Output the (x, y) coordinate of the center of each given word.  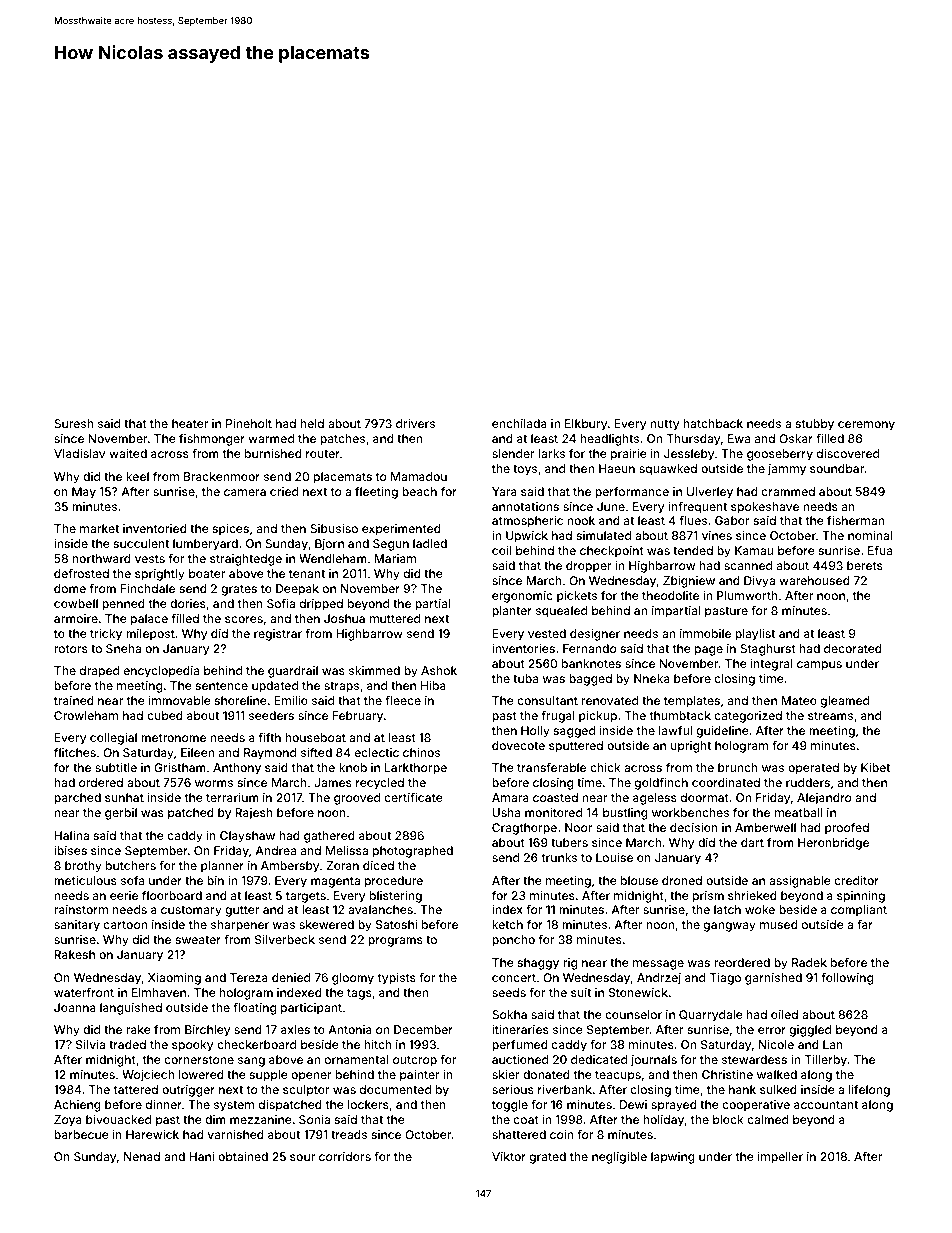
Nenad (142, 1156)
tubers (569, 842)
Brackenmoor (222, 476)
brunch (738, 767)
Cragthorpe (524, 829)
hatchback (713, 423)
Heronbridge (833, 844)
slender (513, 453)
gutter (242, 911)
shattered (519, 1134)
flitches (75, 752)
